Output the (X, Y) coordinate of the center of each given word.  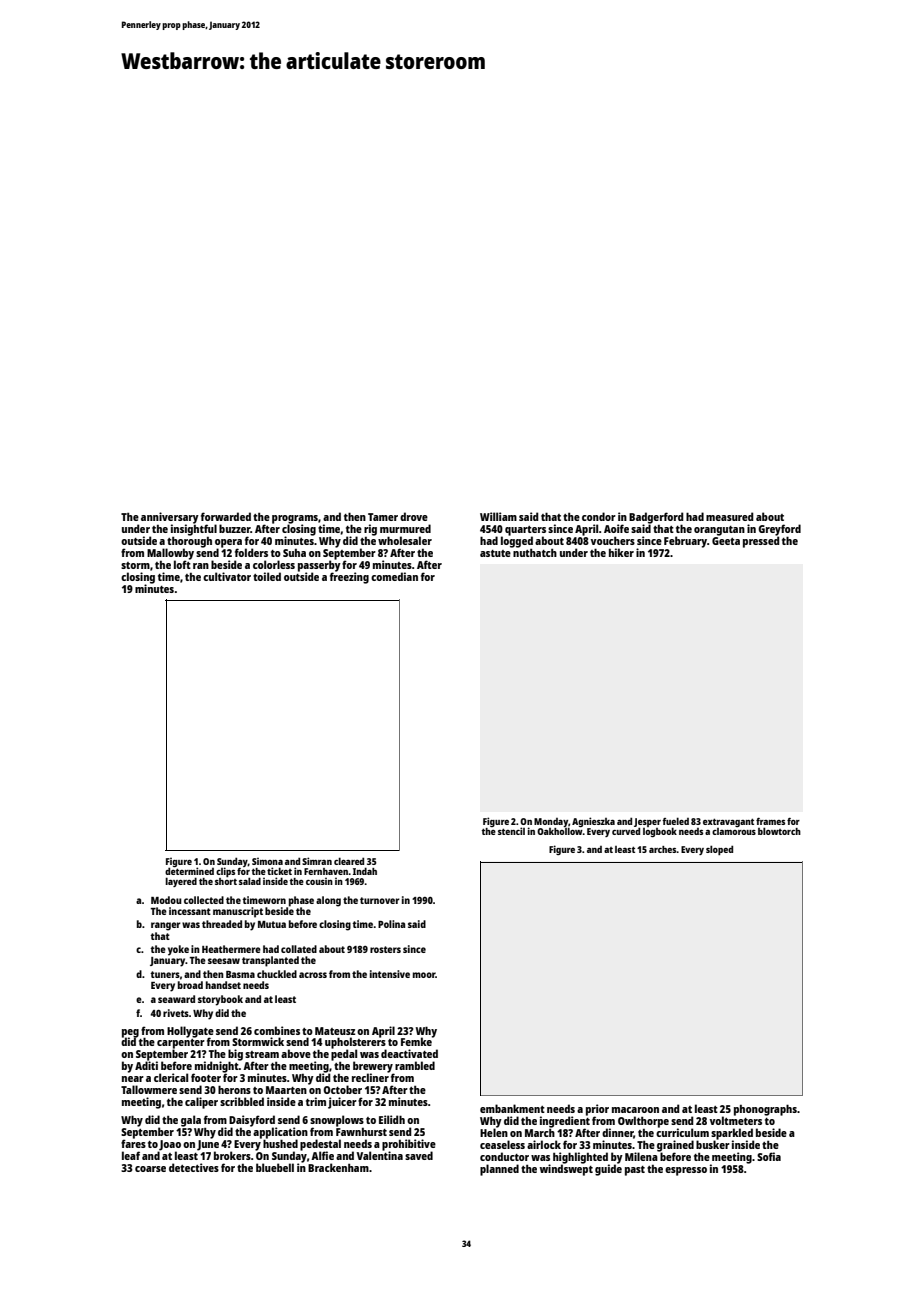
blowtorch (779, 831)
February (685, 542)
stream (262, 1054)
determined (189, 871)
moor (424, 975)
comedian (394, 576)
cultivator (227, 576)
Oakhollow (560, 831)
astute (495, 553)
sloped (719, 850)
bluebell (275, 1167)
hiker (621, 552)
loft (182, 564)
